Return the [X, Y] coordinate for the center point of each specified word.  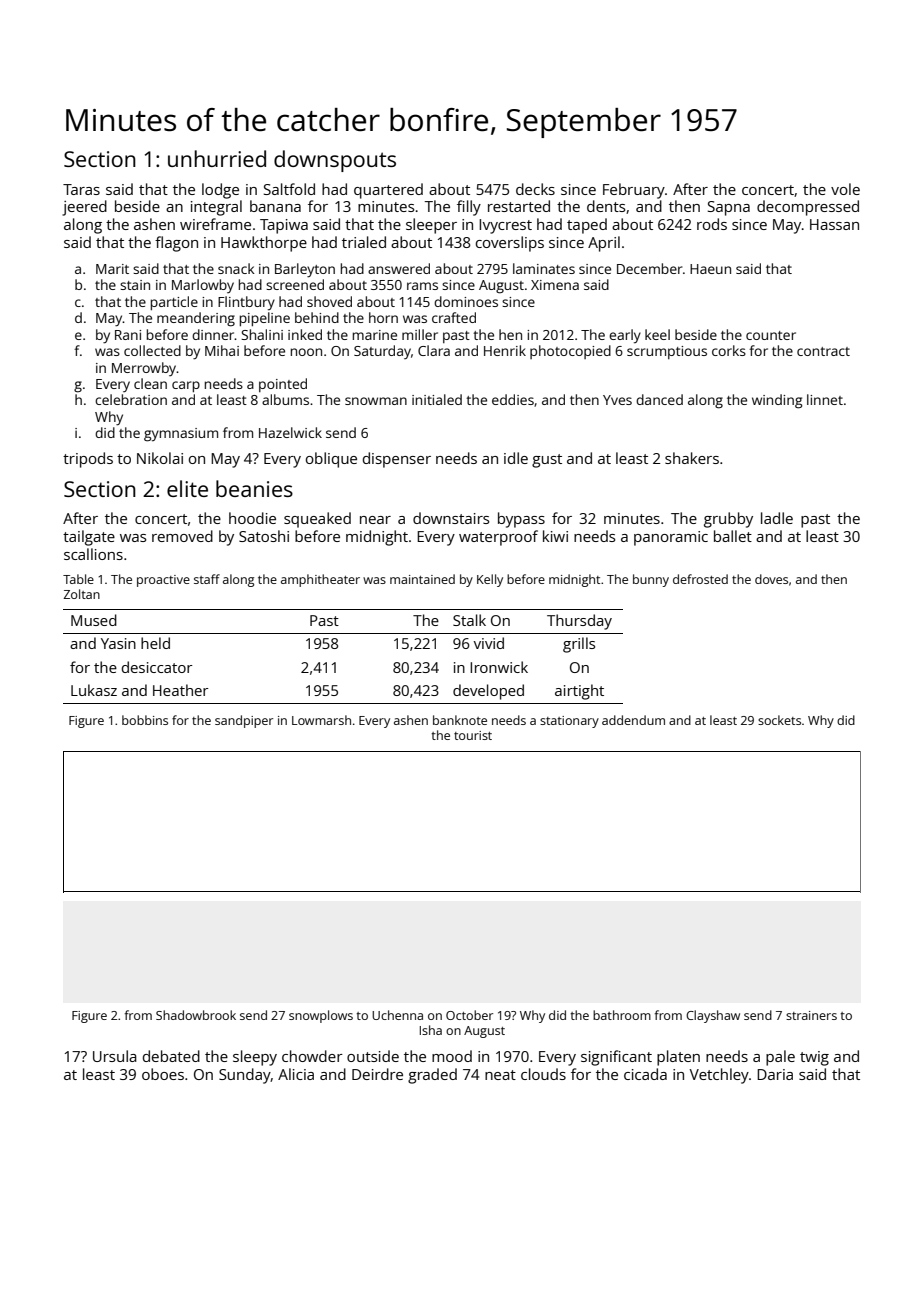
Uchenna [397, 1015]
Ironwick [499, 667]
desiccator [157, 667]
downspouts [335, 161]
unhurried [217, 158]
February [634, 191]
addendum [633, 720]
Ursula [115, 1056]
